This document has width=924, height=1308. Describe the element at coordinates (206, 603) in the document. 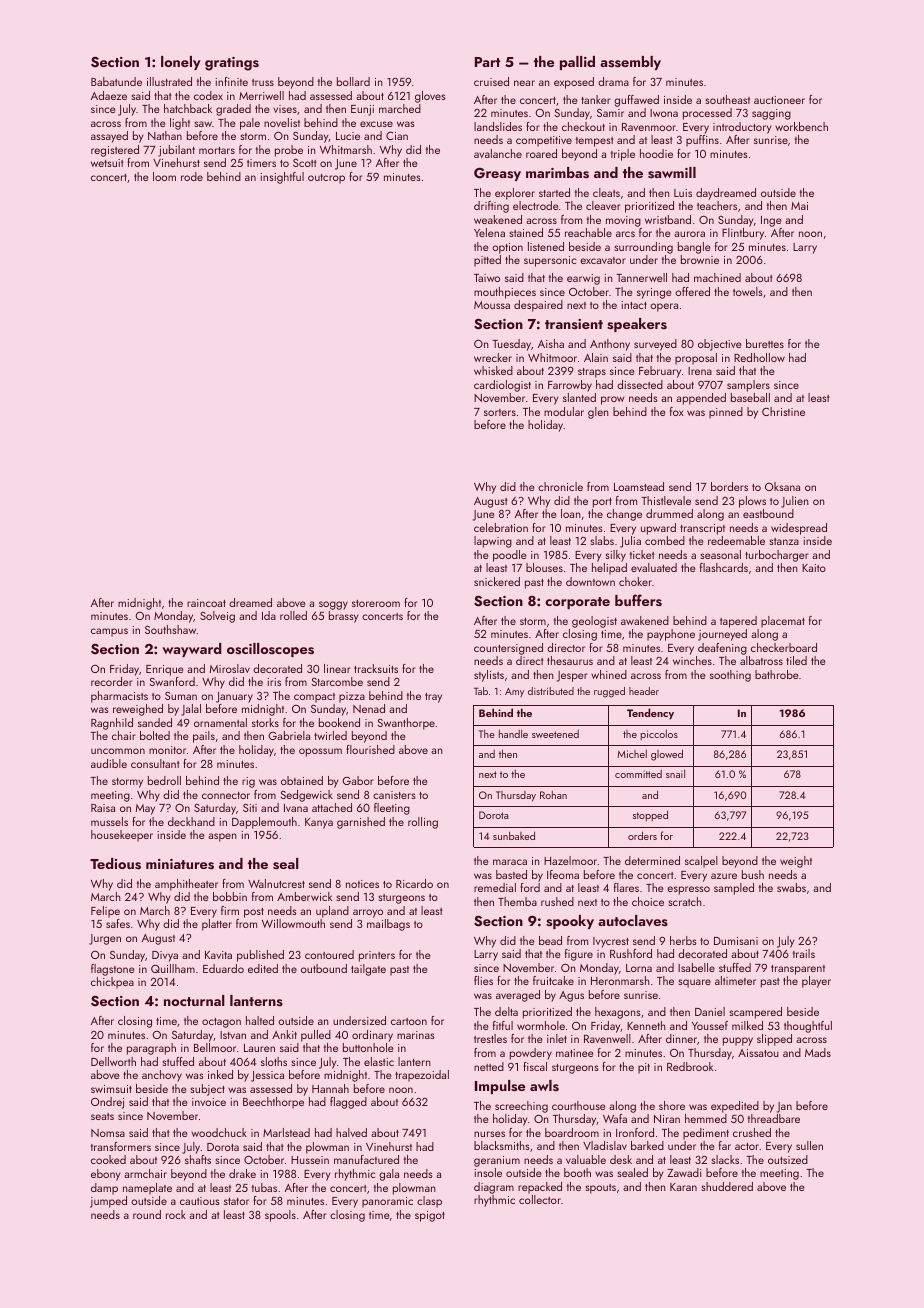

I see `raincoat` at that location.
